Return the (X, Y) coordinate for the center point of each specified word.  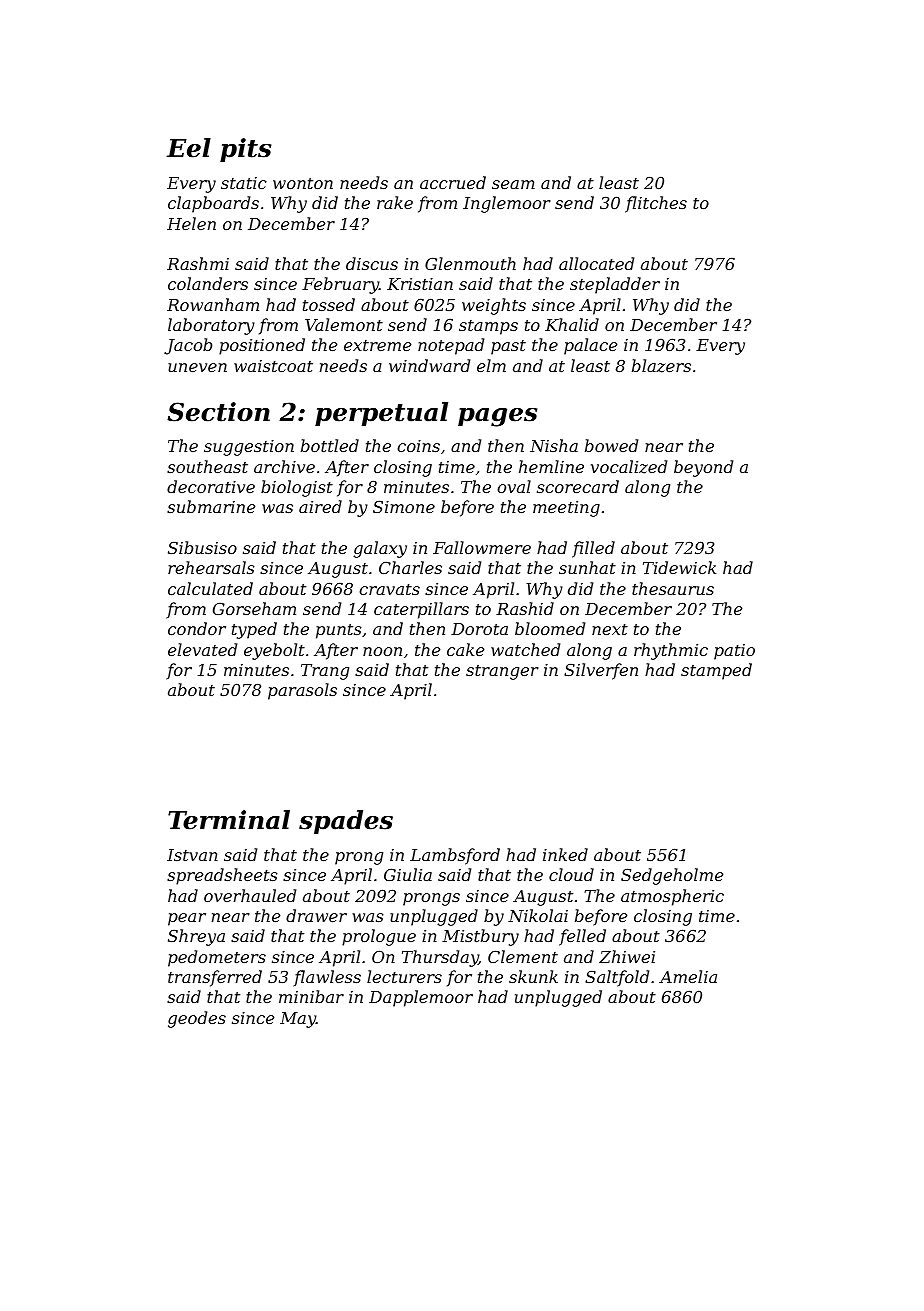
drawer (316, 915)
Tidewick (679, 567)
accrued (453, 182)
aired (320, 506)
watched (525, 649)
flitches (656, 204)
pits (246, 150)
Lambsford (455, 856)
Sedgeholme (672, 876)
